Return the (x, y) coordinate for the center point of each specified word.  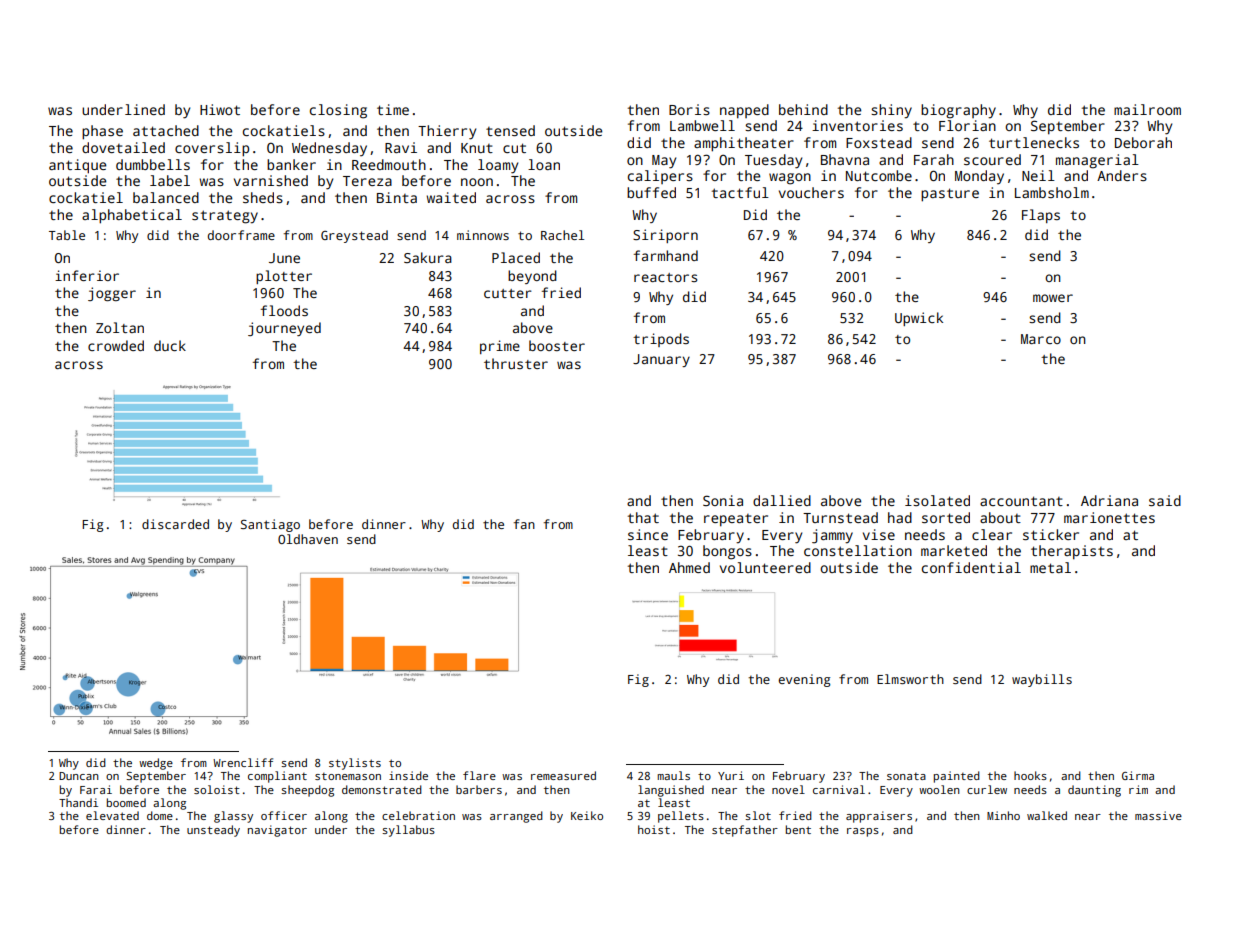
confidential (971, 567)
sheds (263, 197)
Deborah (1143, 142)
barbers (479, 789)
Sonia (723, 500)
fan (524, 524)
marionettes (1109, 517)
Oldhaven (308, 539)
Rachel (562, 235)
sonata (906, 776)
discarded (175, 524)
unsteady (213, 831)
